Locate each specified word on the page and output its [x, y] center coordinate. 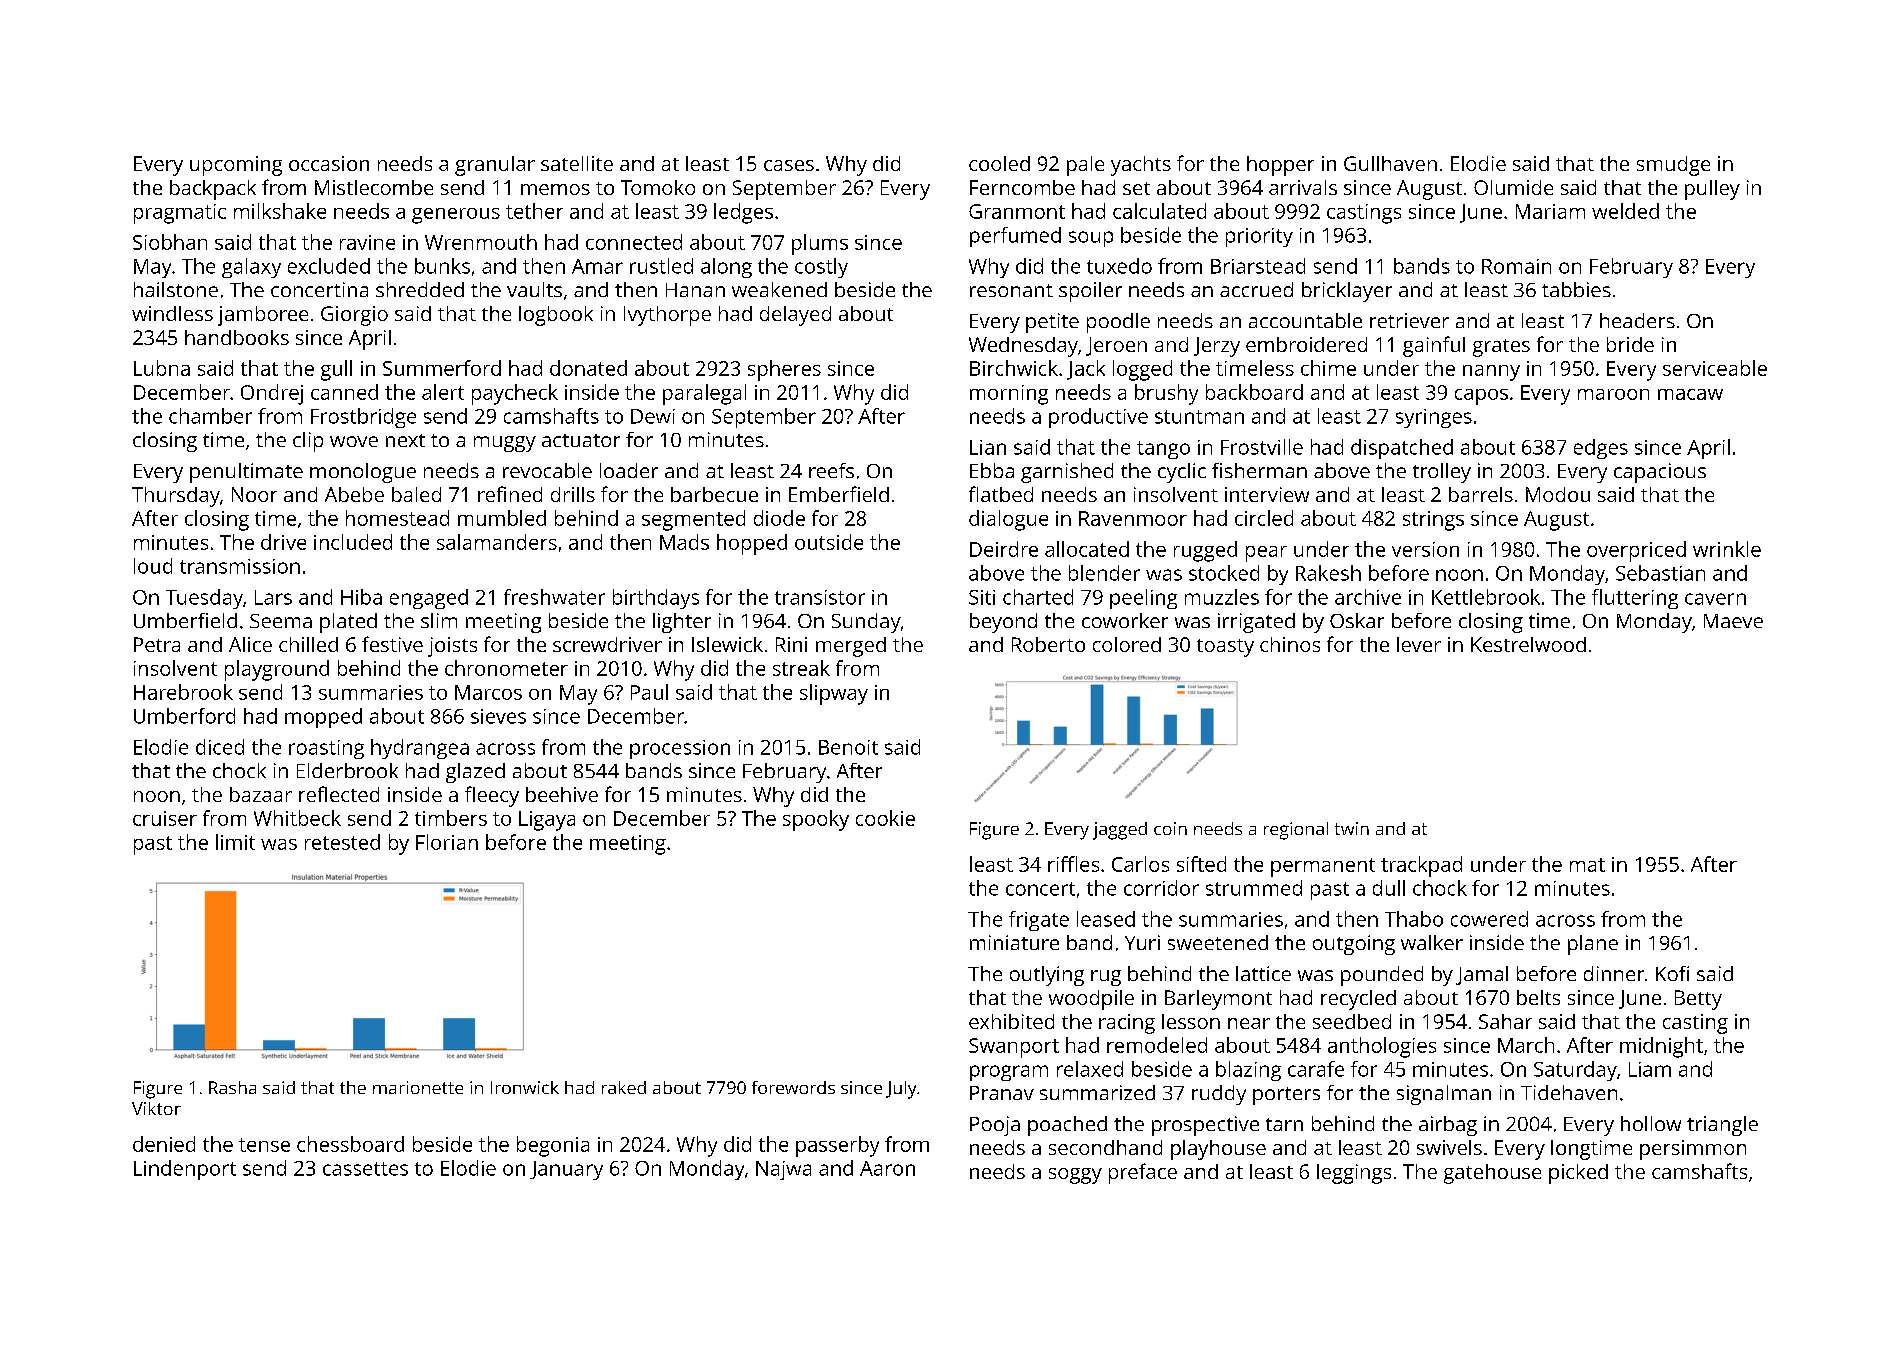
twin [1352, 828]
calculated [1159, 211]
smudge [1673, 166]
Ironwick [525, 1087]
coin [1170, 828]
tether [534, 211]
